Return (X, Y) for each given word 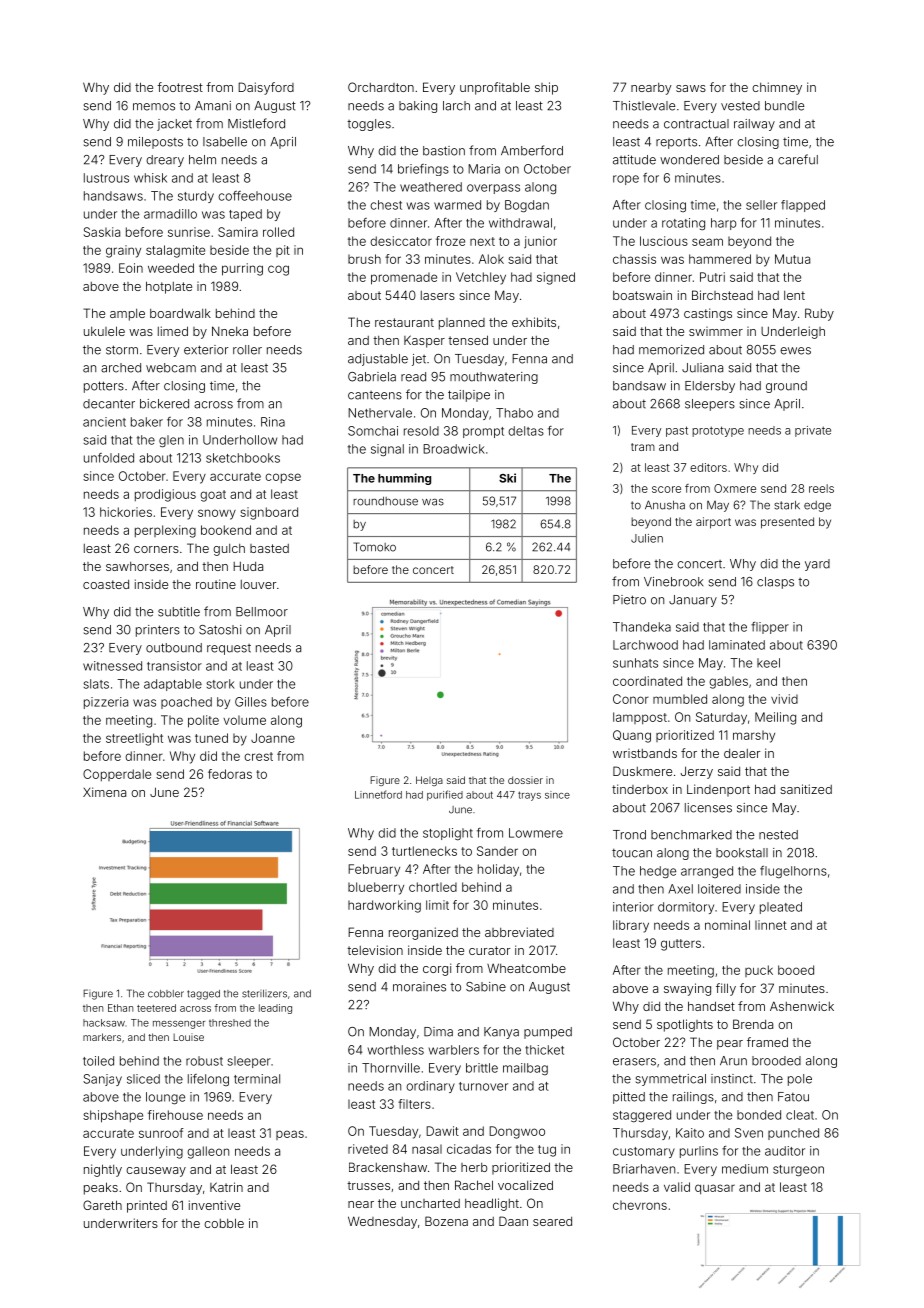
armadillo (170, 214)
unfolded (109, 458)
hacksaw (104, 1023)
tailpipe (469, 396)
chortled (433, 887)
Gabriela (372, 377)
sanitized (806, 789)
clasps (775, 583)
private (813, 431)
